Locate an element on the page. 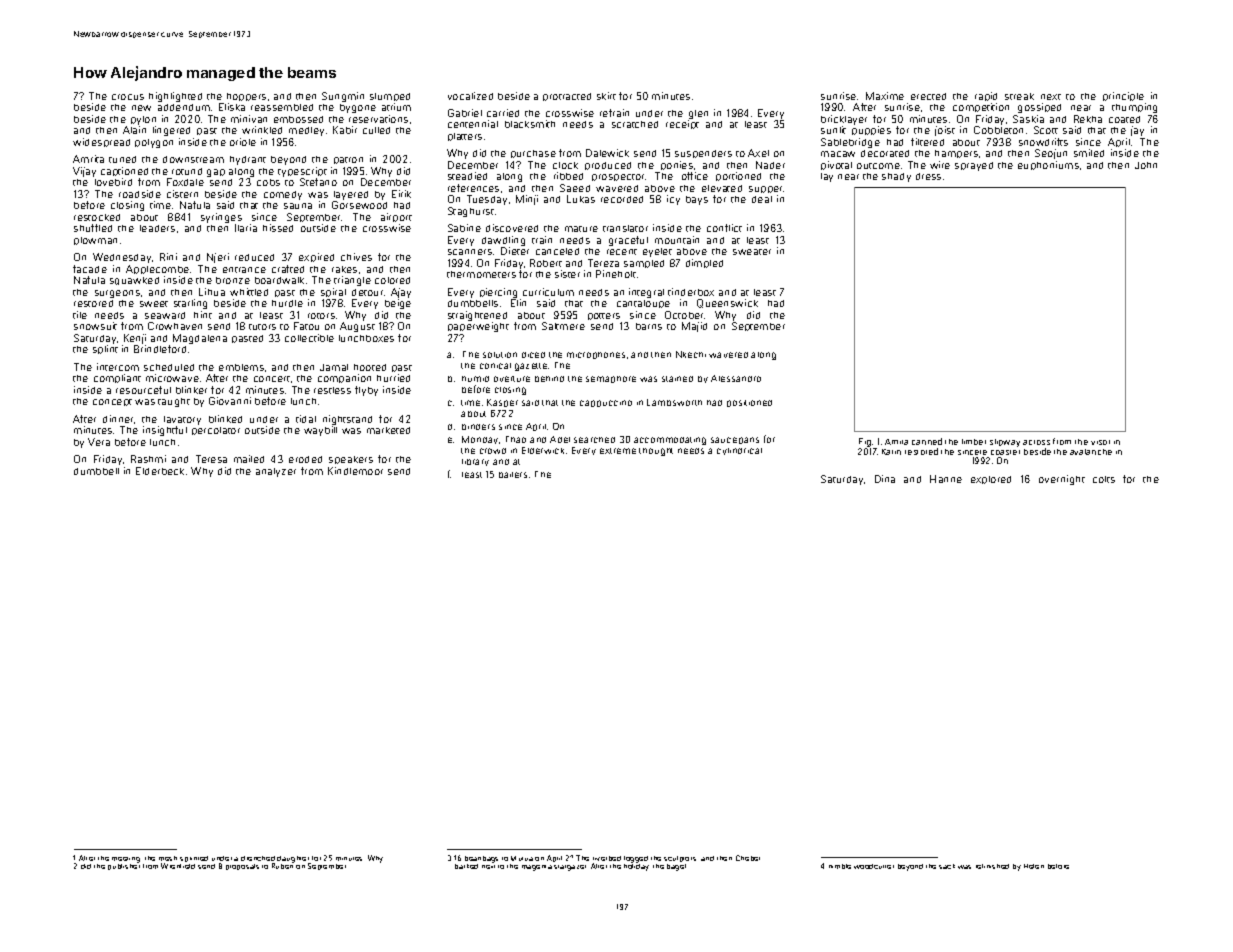 The width and height of the image is (1233, 952). proposals is located at coordinates (242, 867).
